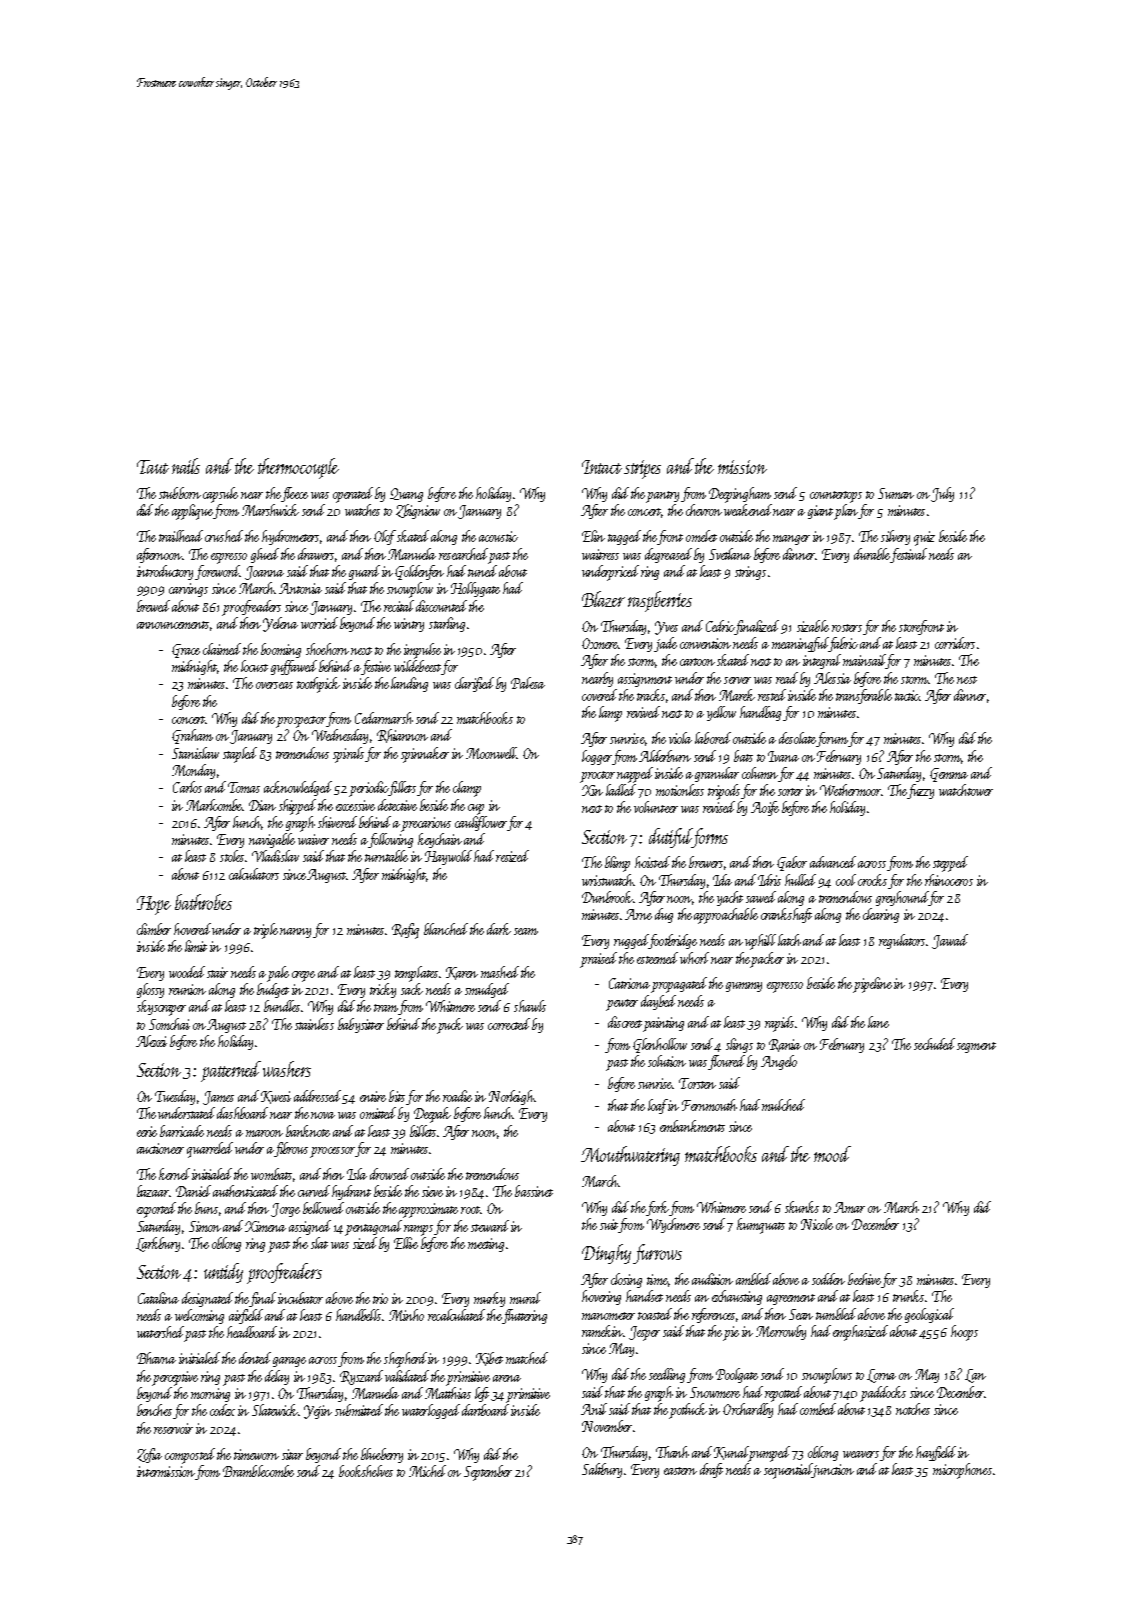 This screenshot has width=1135, height=1605. I want to click on blimp, so click(617, 864).
